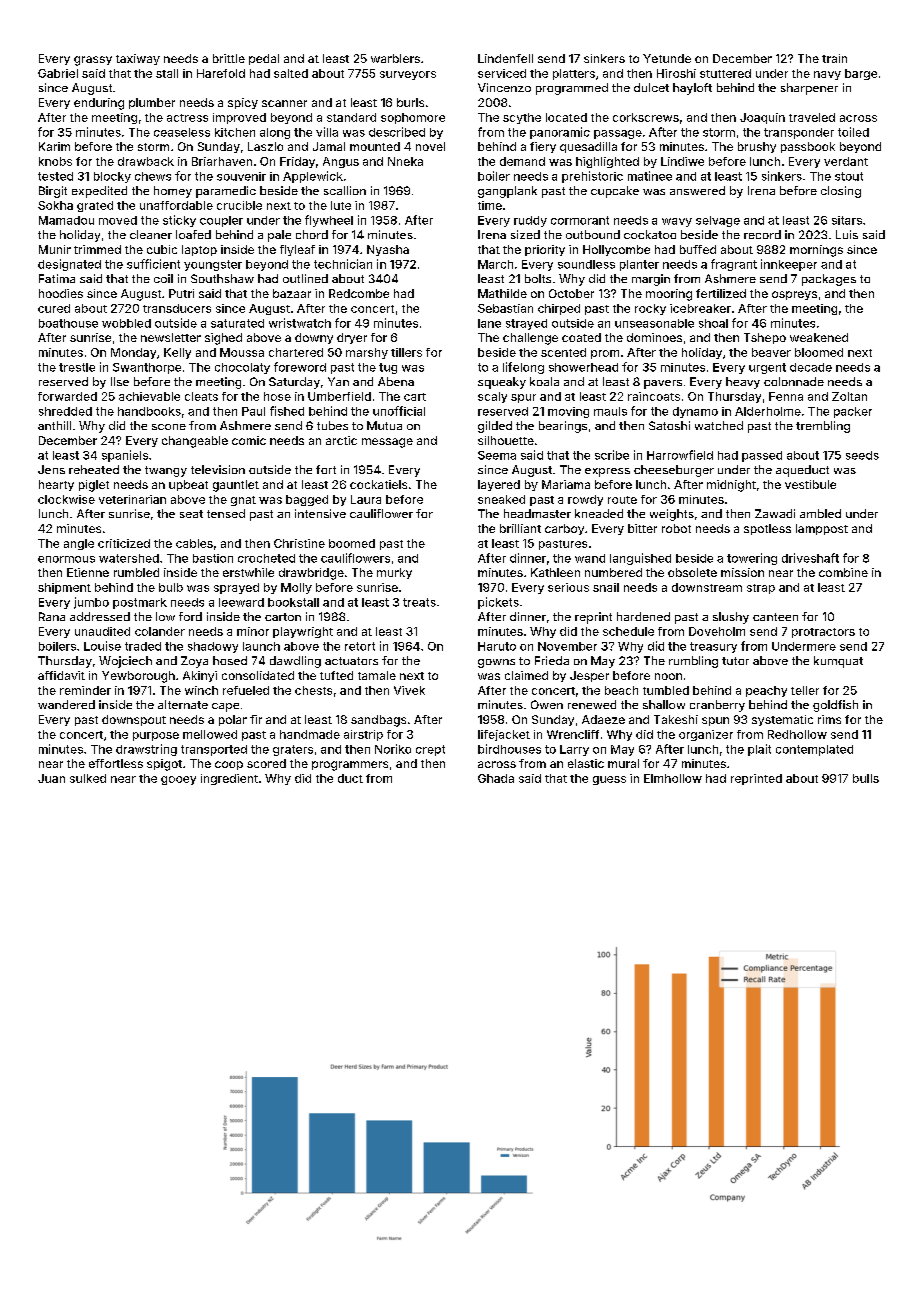 Image resolution: width=924 pixels, height=1308 pixels. What do you see at coordinates (692, 89) in the screenshot?
I see `hayloft` at bounding box center [692, 89].
